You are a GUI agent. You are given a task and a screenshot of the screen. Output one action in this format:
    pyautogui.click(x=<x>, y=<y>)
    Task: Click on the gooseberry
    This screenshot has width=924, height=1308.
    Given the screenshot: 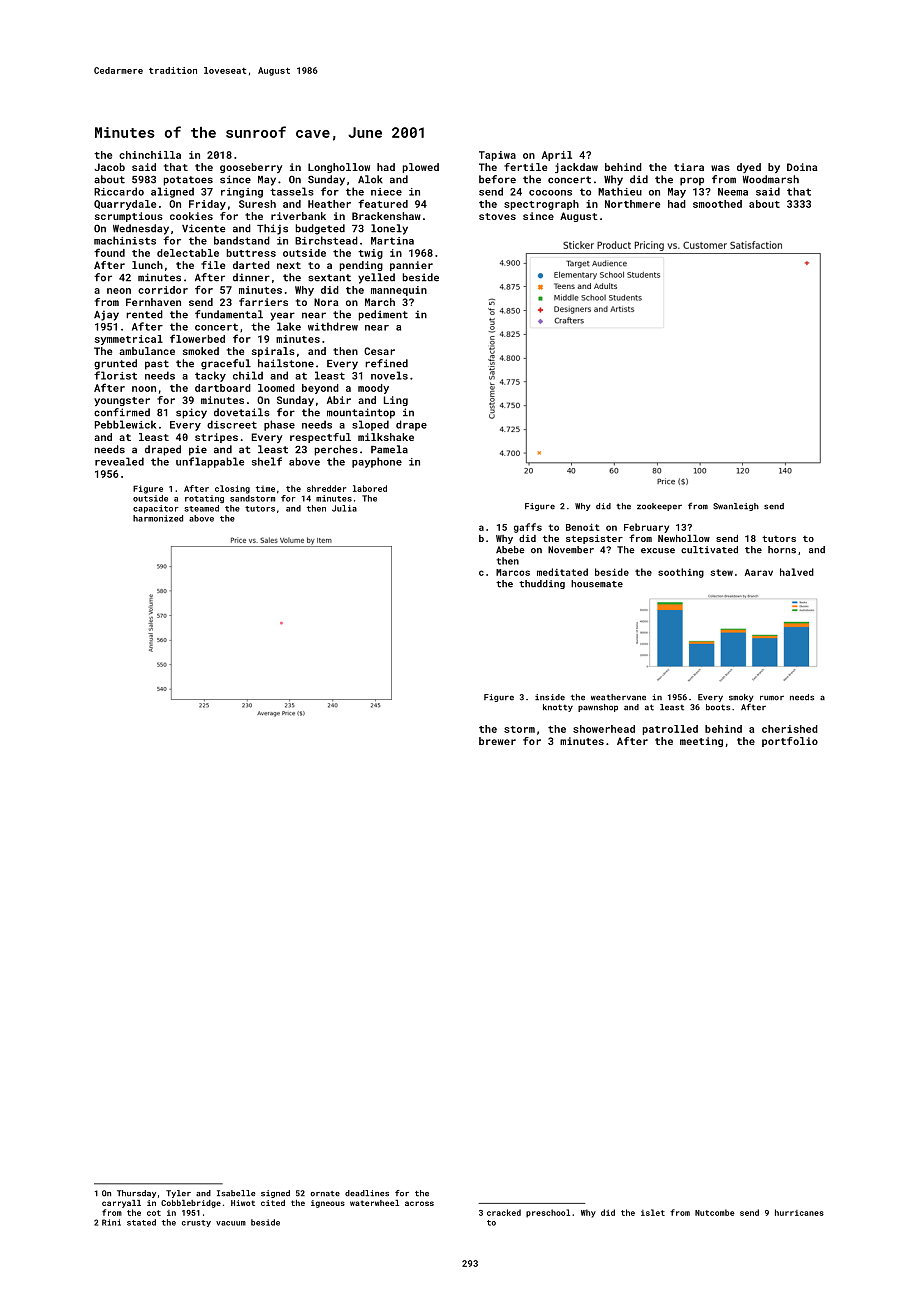 What is the action you would take?
    pyautogui.click(x=251, y=168)
